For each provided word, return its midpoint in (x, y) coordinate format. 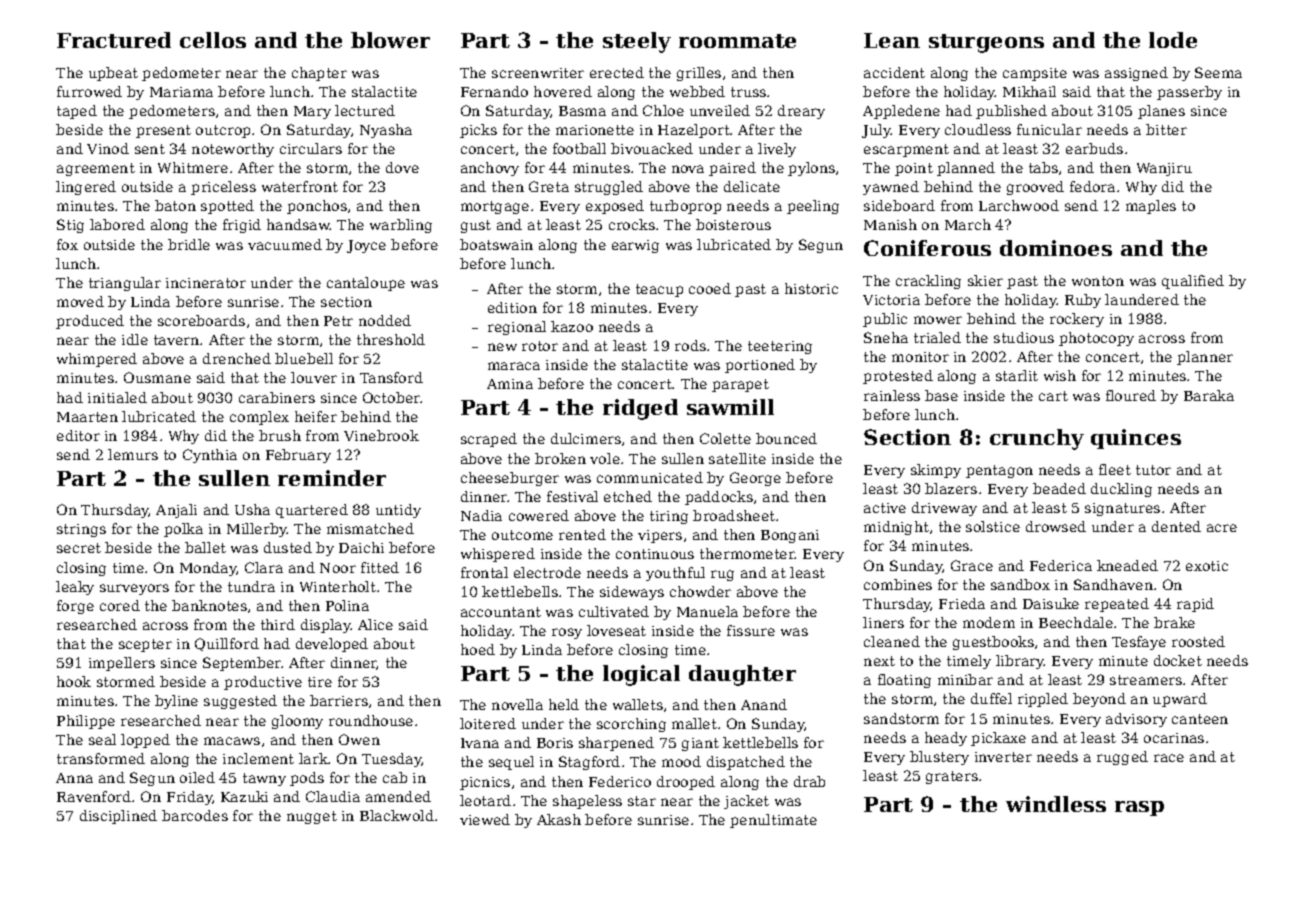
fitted (380, 567)
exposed (615, 207)
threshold (391, 339)
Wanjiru (1164, 169)
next (879, 661)
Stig (70, 226)
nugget (312, 817)
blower (390, 40)
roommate (737, 41)
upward (1180, 700)
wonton (1098, 281)
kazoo (572, 326)
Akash (559, 819)
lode (1173, 40)
